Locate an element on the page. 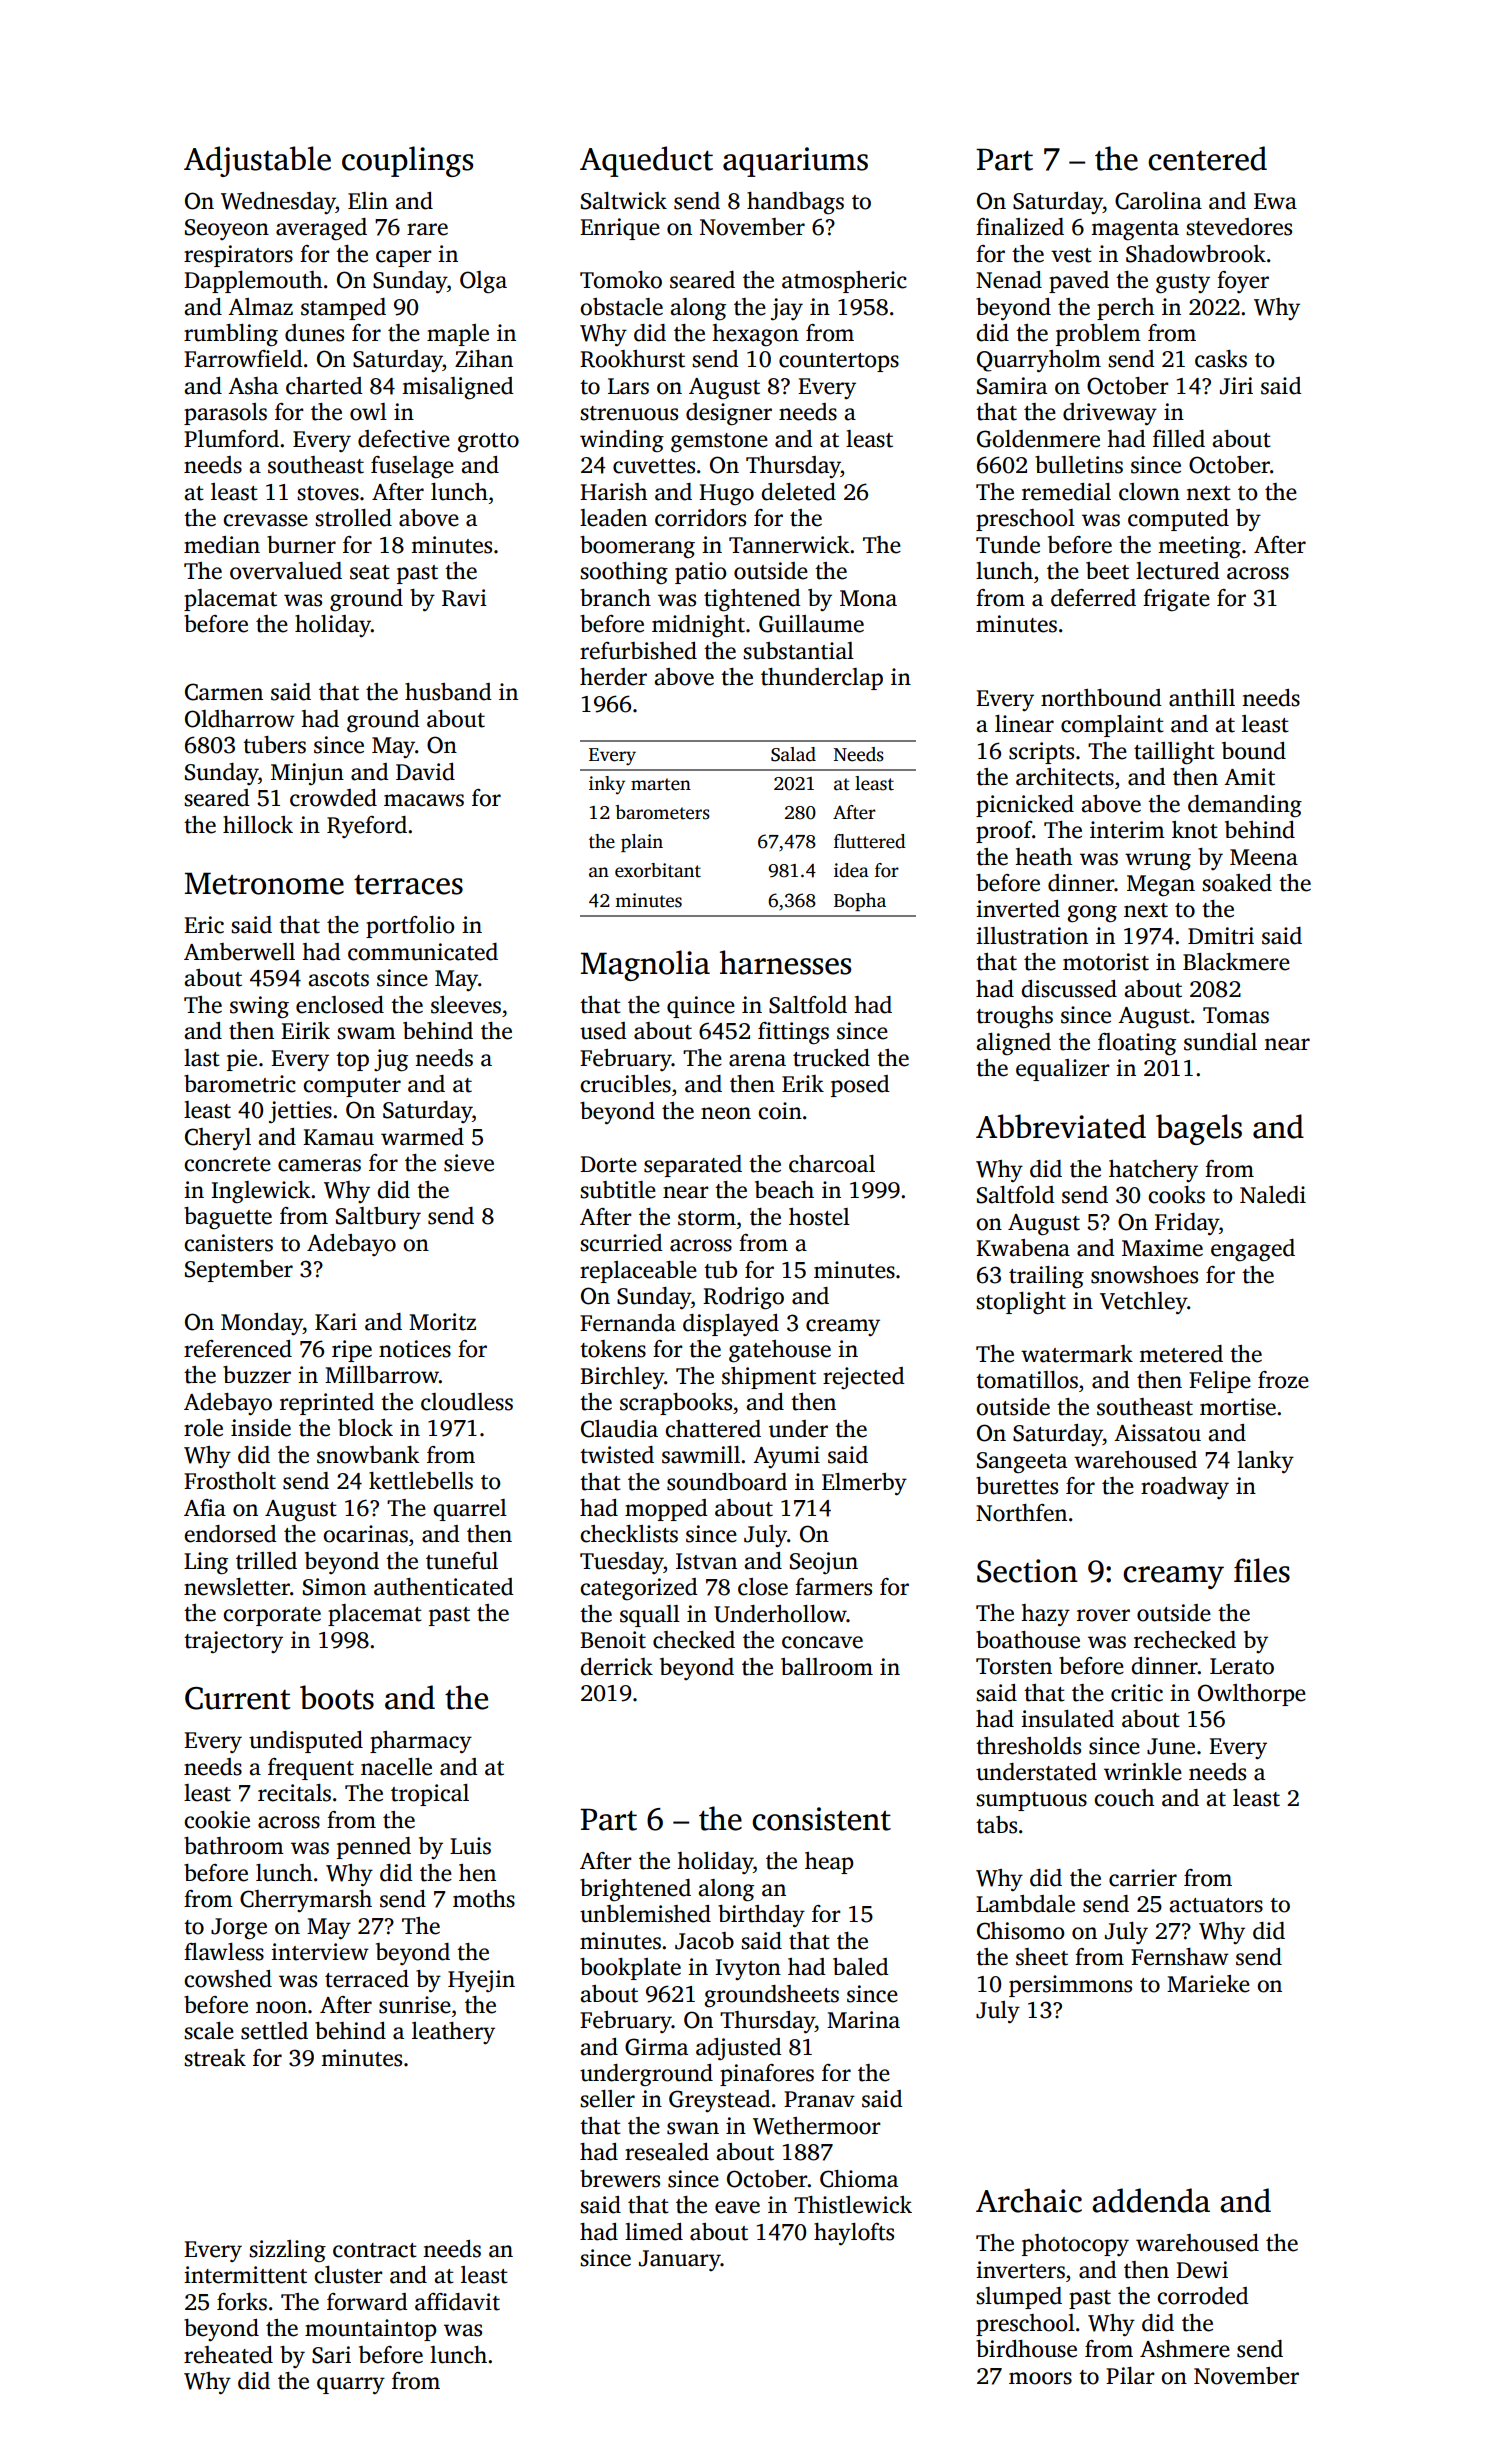 This image has width=1496, height=2464. centered is located at coordinates (1207, 158).
